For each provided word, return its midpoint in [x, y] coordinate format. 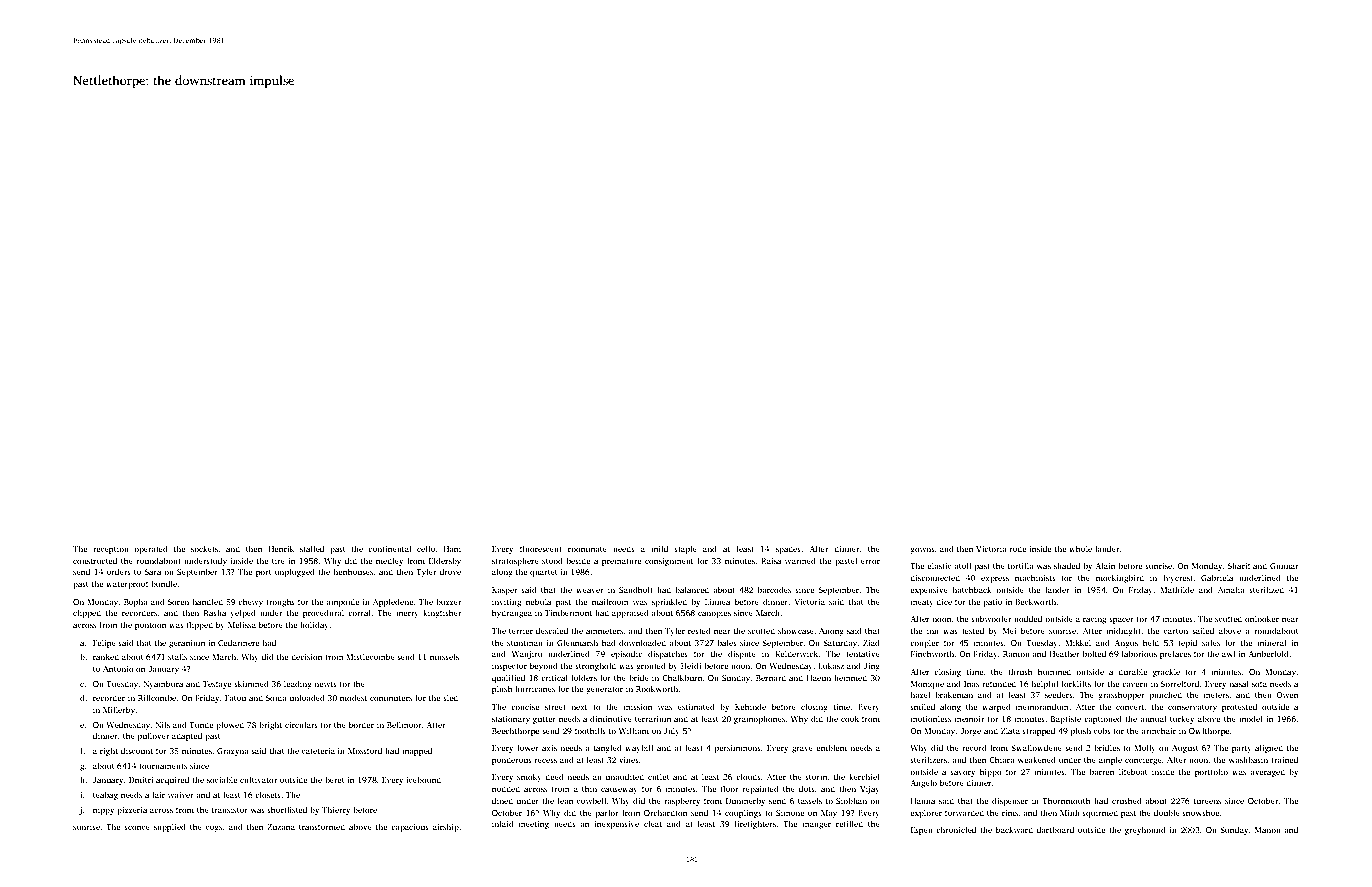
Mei [1009, 631]
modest [353, 697]
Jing [872, 667]
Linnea [717, 602]
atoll [962, 565]
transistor [230, 810]
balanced [692, 589]
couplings [743, 813]
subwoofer [991, 618]
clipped [87, 613]
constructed [95, 560]
